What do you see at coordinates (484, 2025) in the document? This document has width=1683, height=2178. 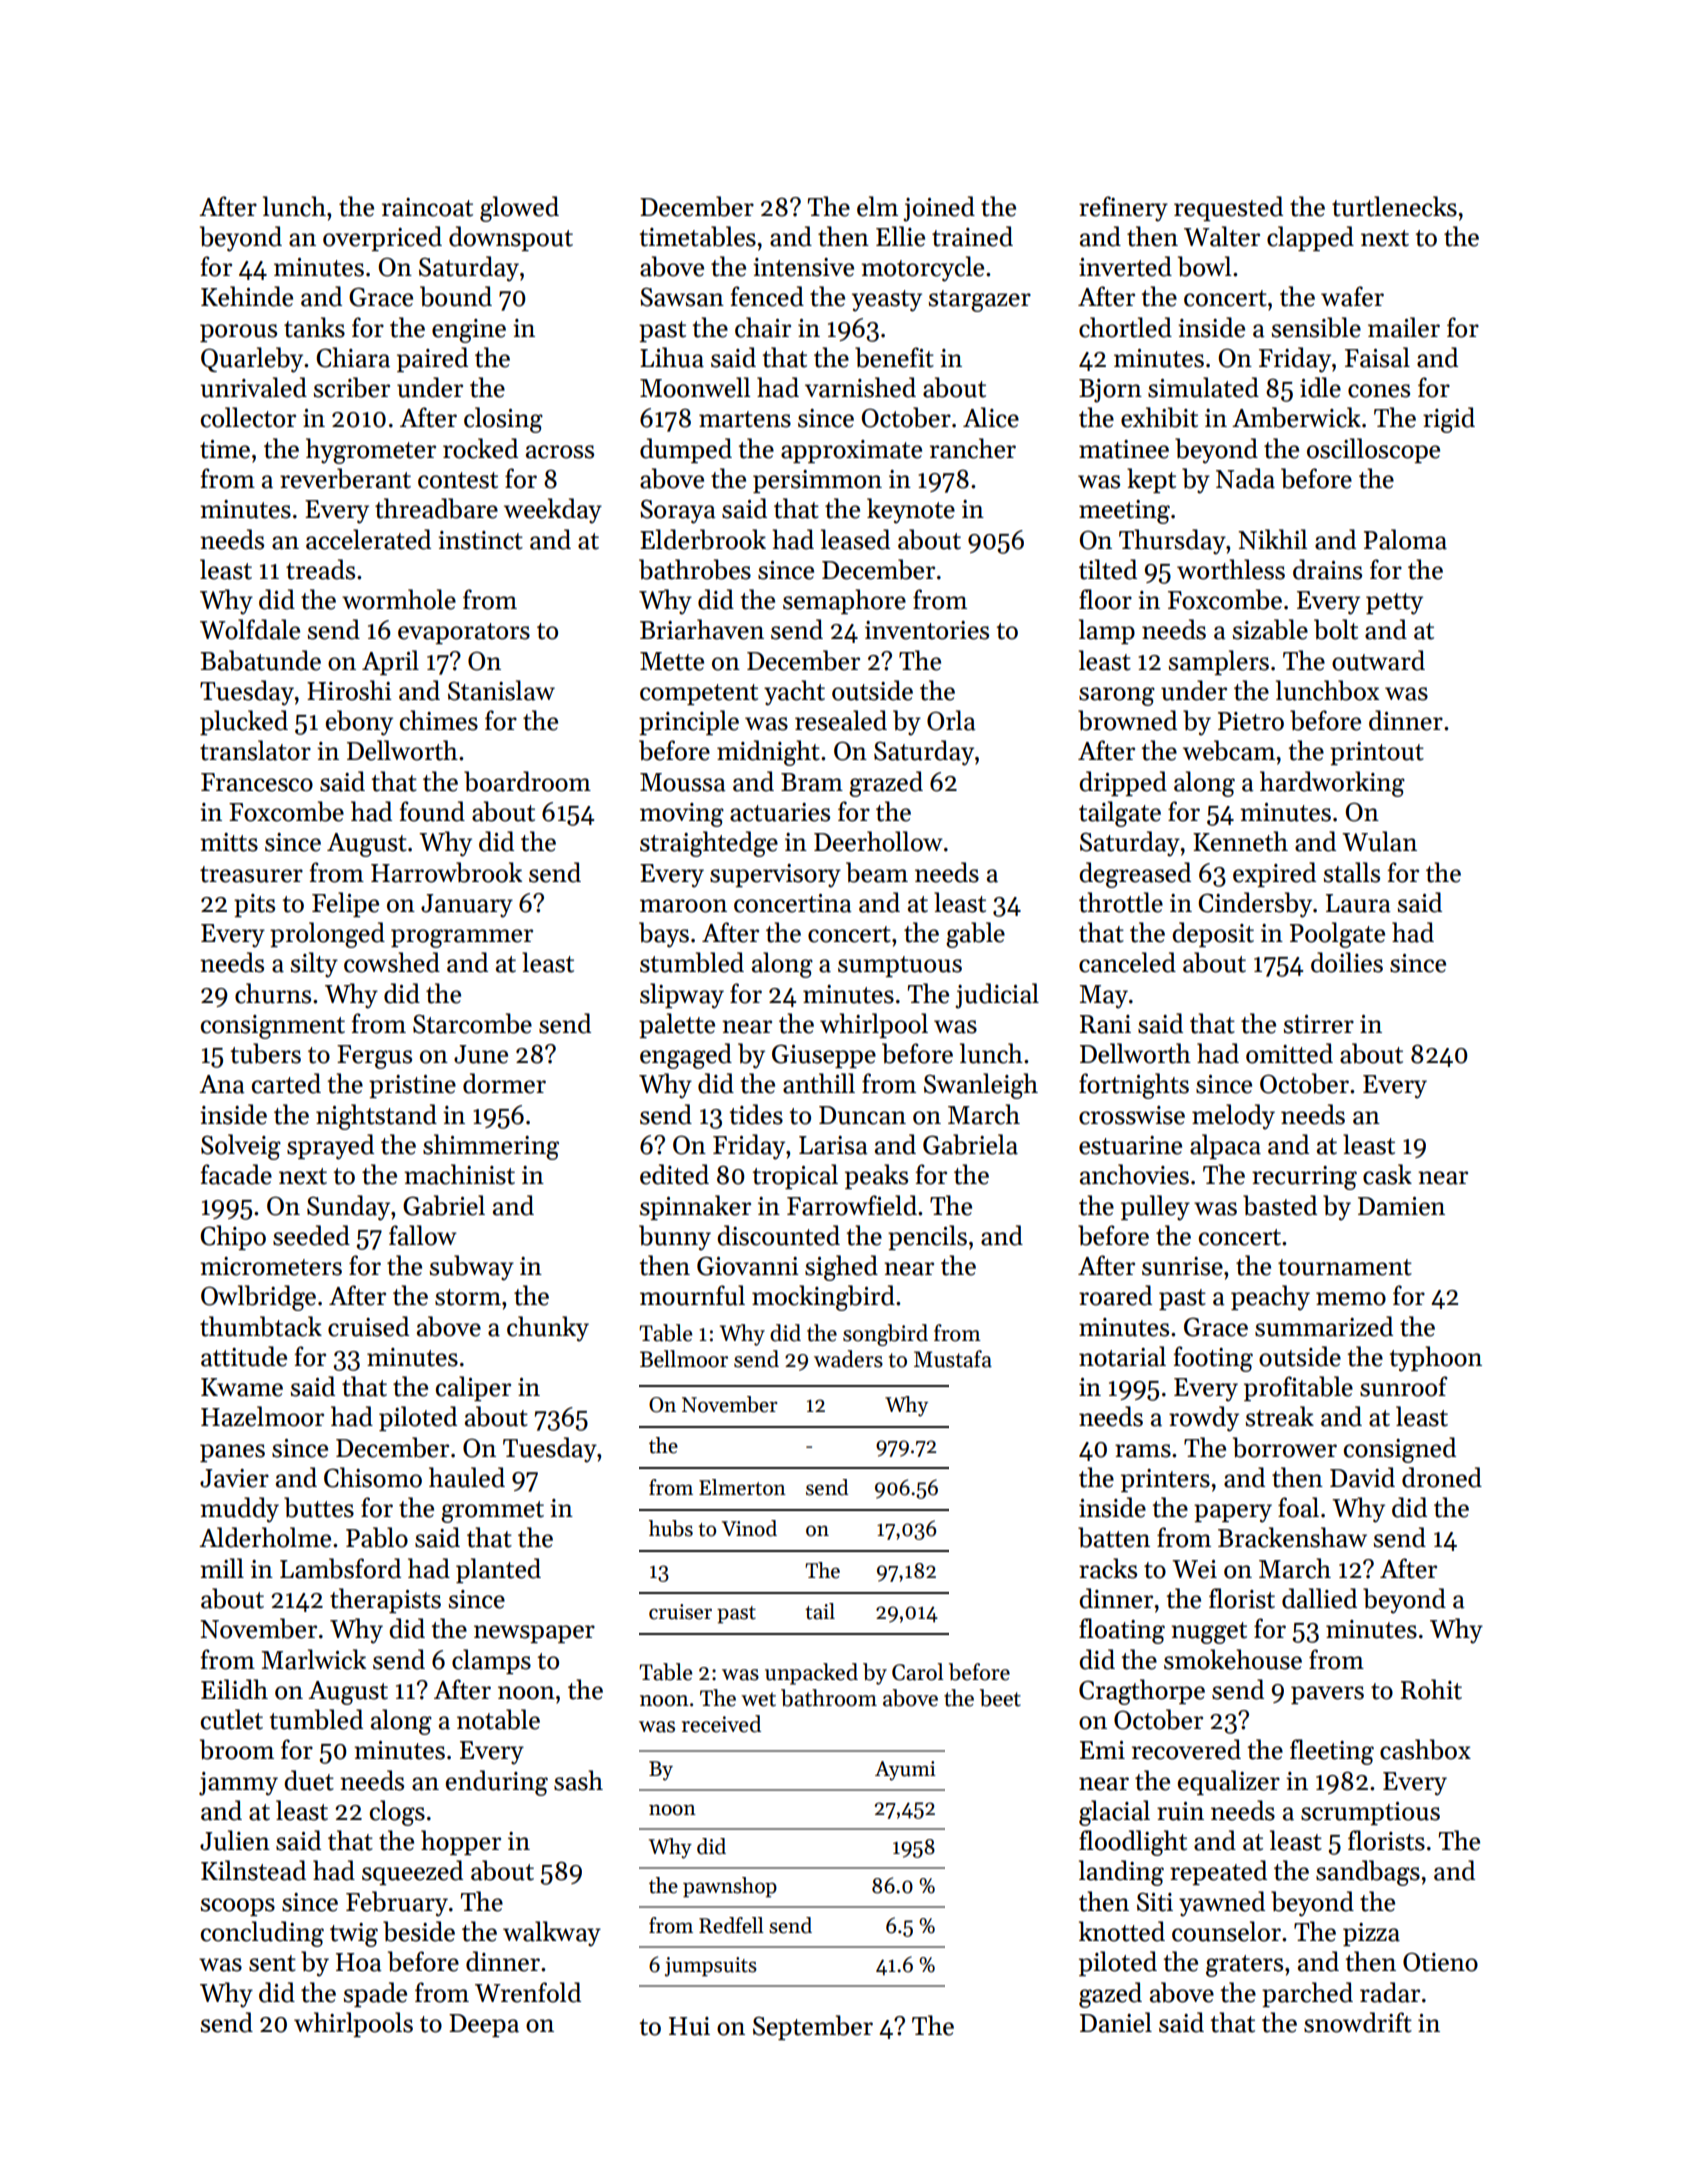 I see `Deepa` at bounding box center [484, 2025].
